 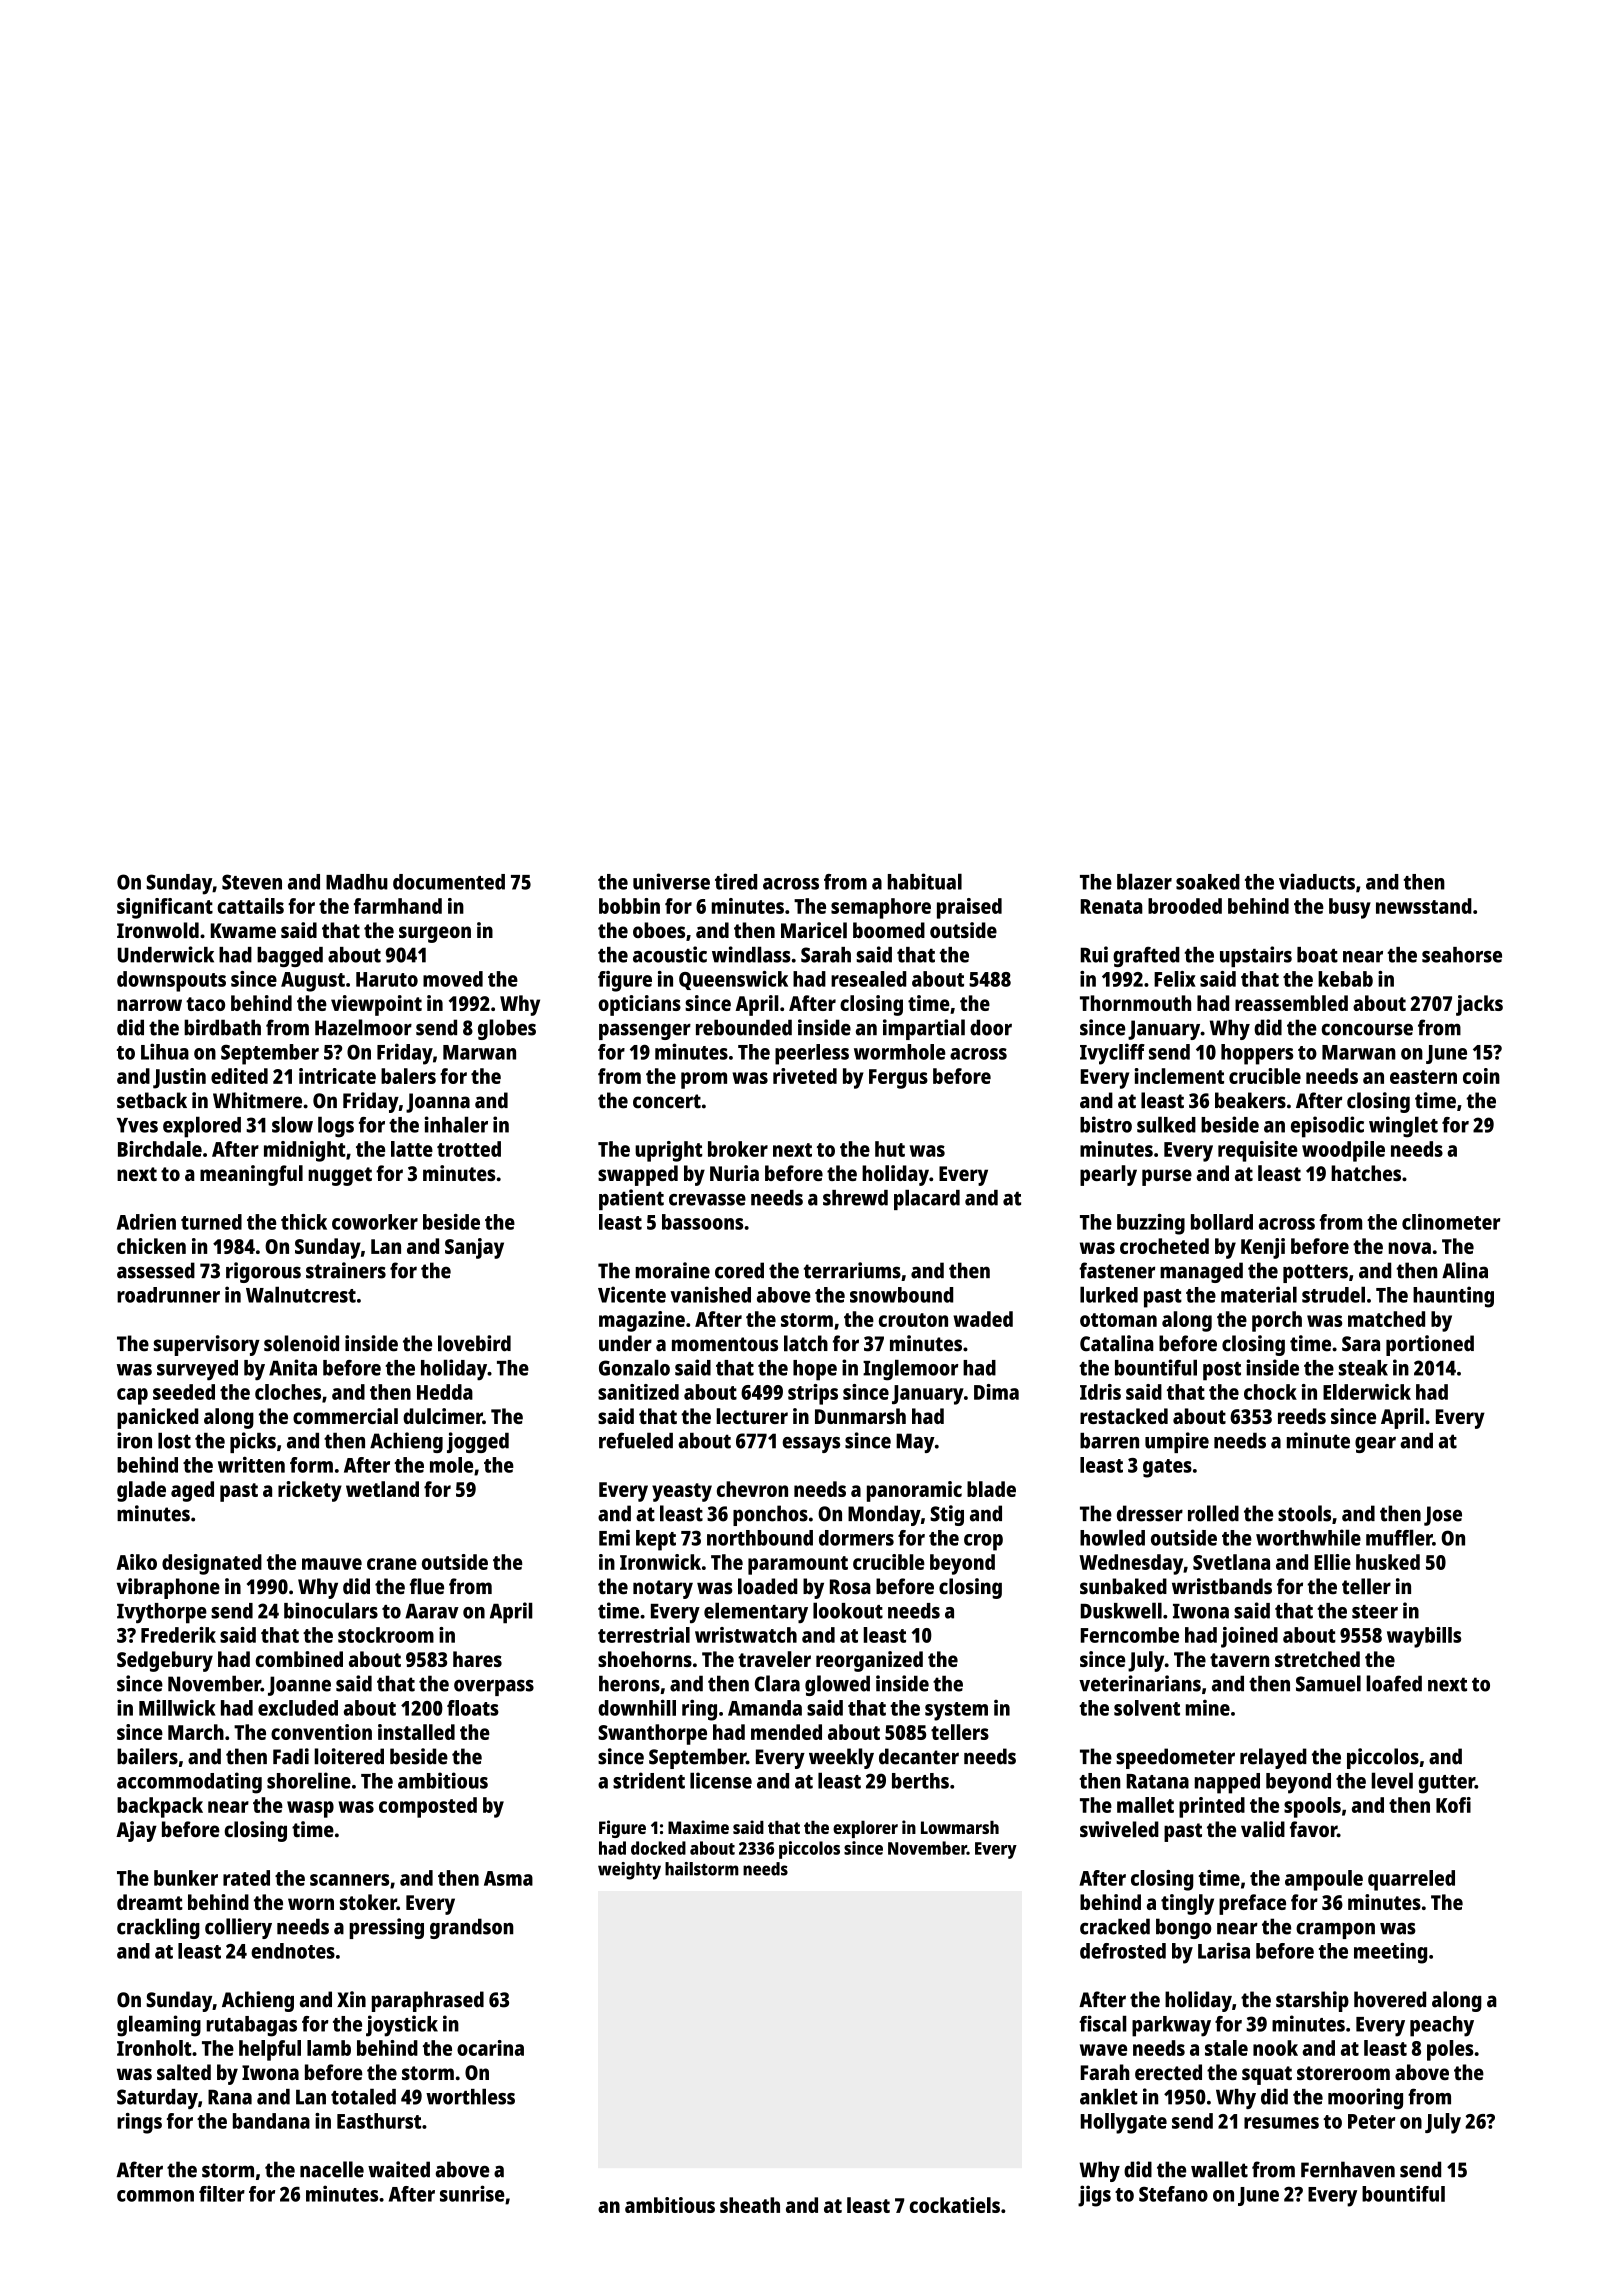 I want to click on jigs, so click(x=1094, y=2196).
